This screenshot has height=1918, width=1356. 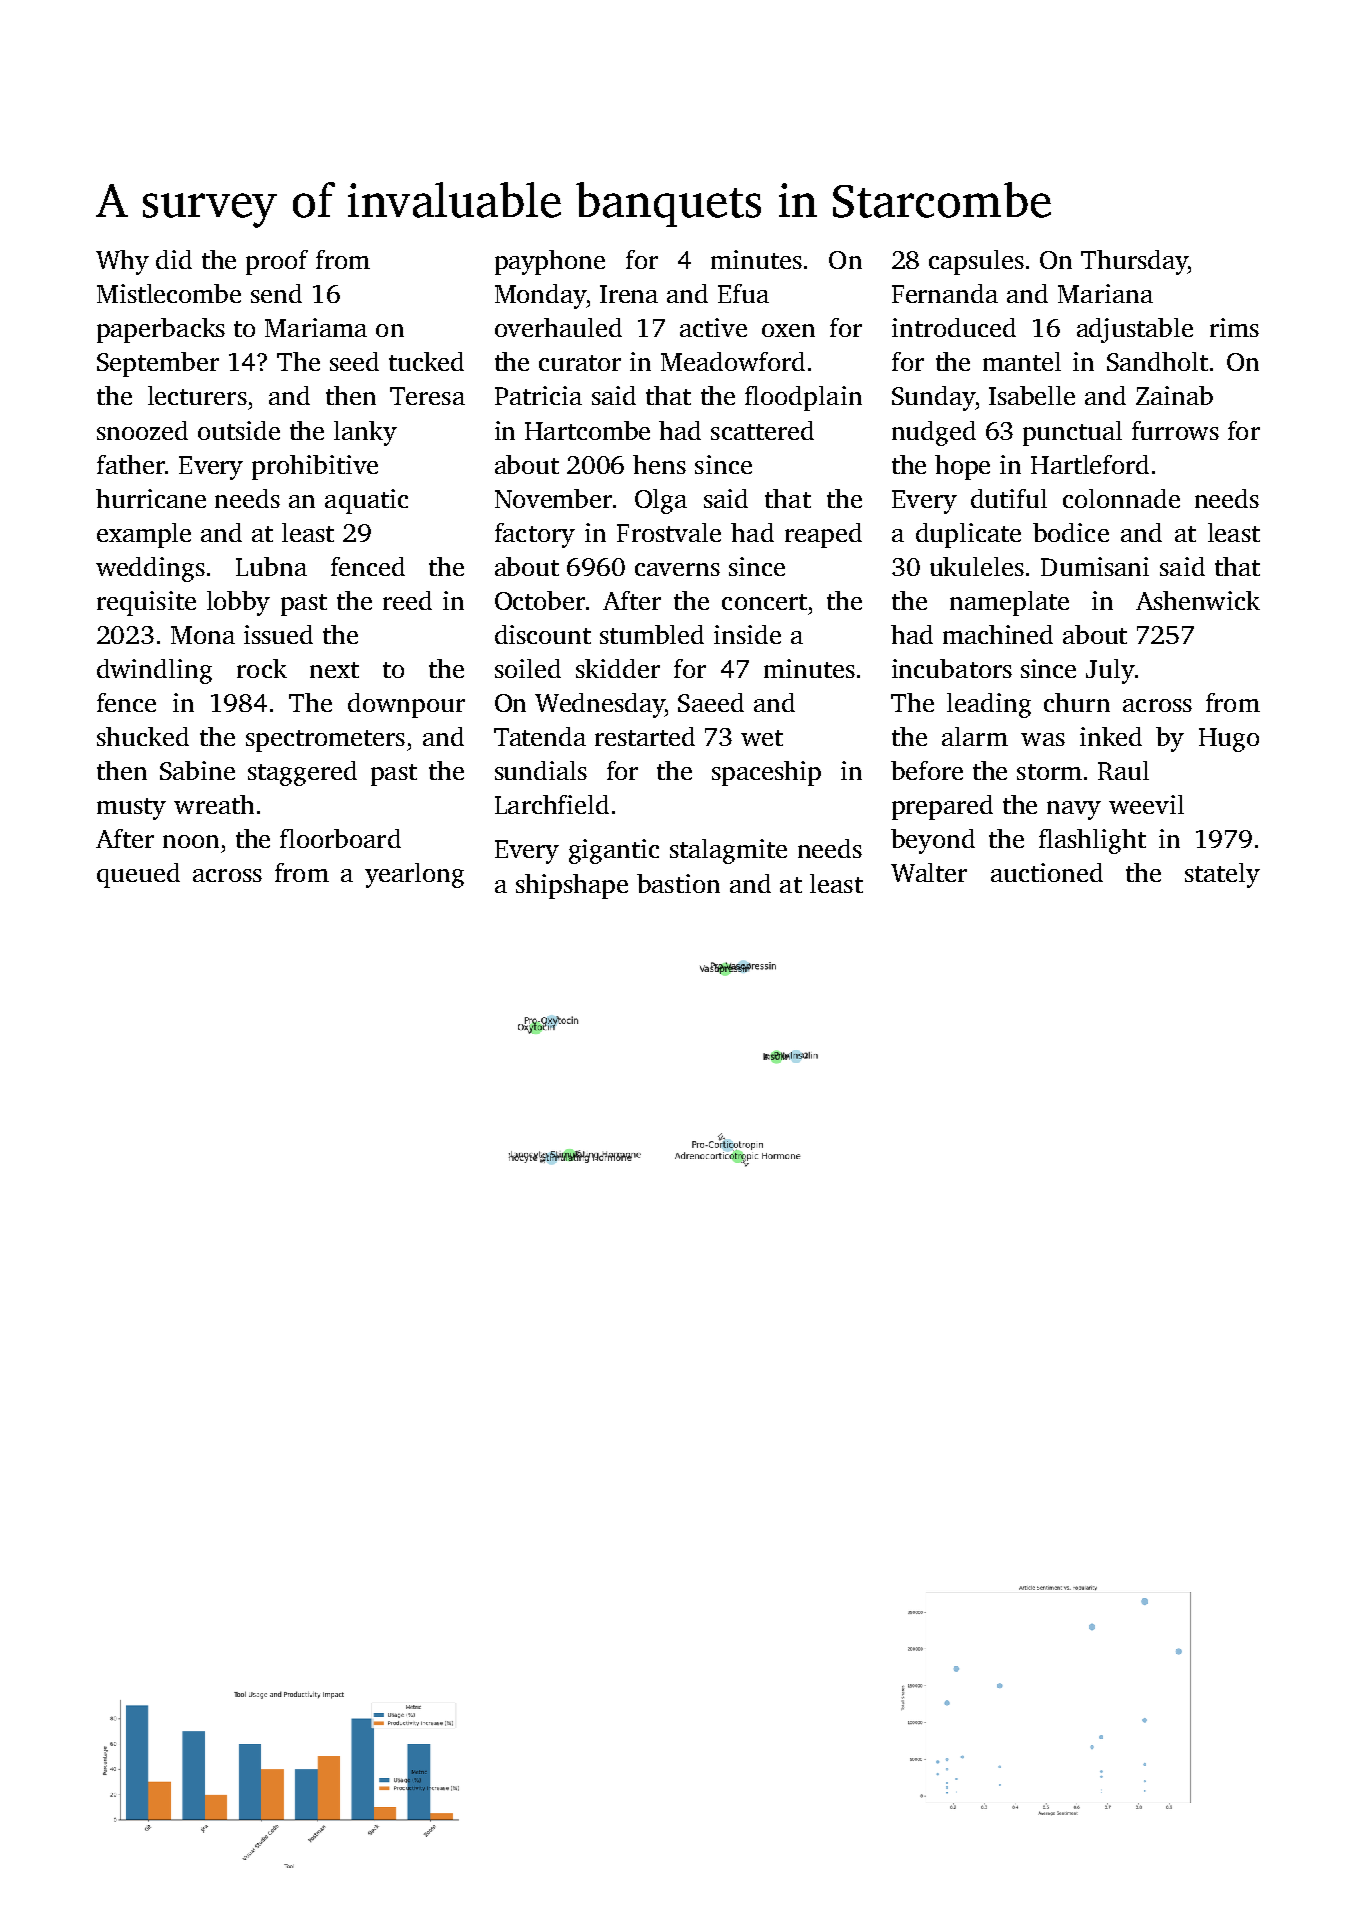 What do you see at coordinates (762, 738) in the screenshot?
I see `wet` at bounding box center [762, 738].
